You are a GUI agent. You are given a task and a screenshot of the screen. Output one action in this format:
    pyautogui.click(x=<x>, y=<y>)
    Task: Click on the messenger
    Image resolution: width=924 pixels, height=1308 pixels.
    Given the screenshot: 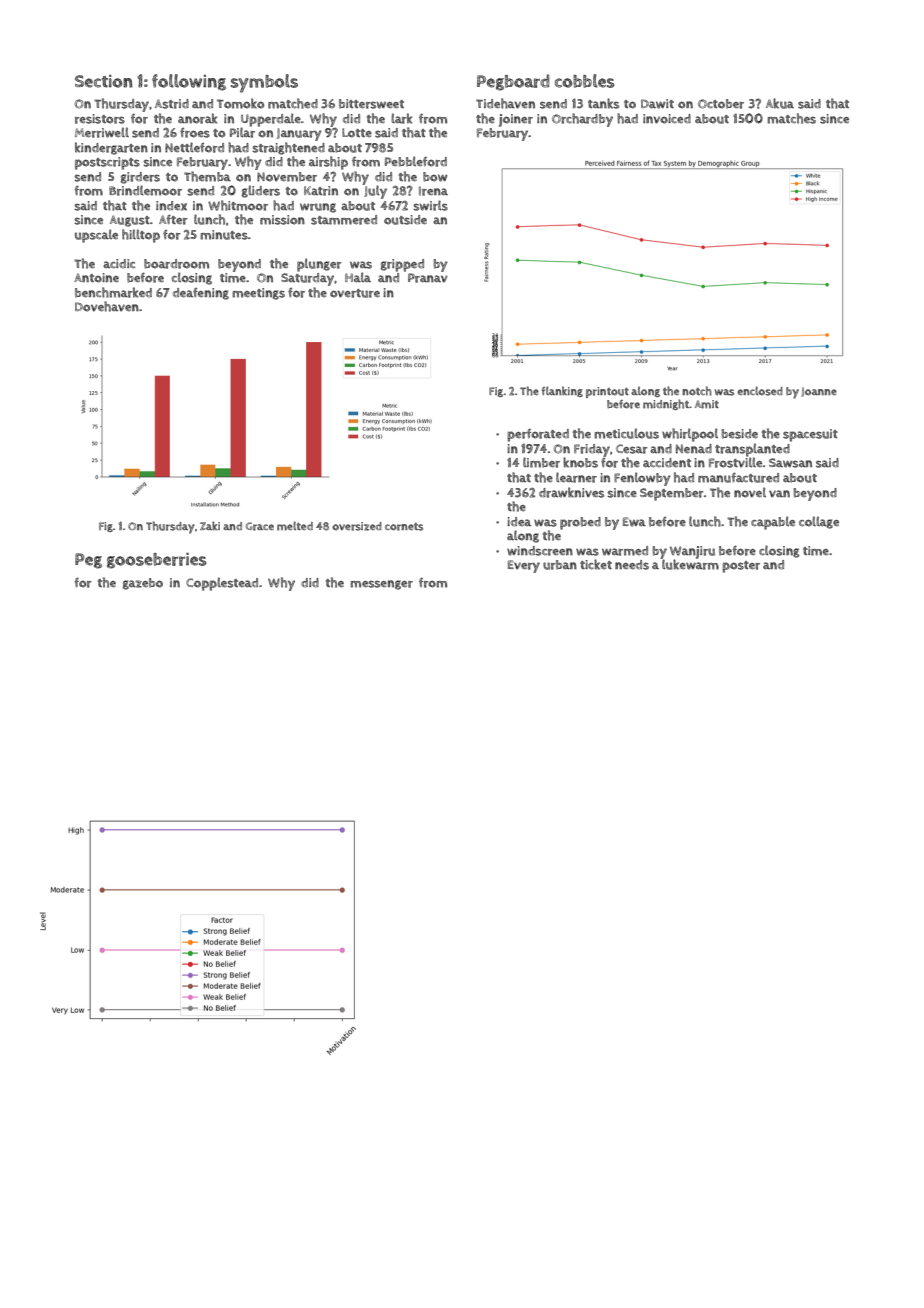 What is the action you would take?
    pyautogui.click(x=381, y=585)
